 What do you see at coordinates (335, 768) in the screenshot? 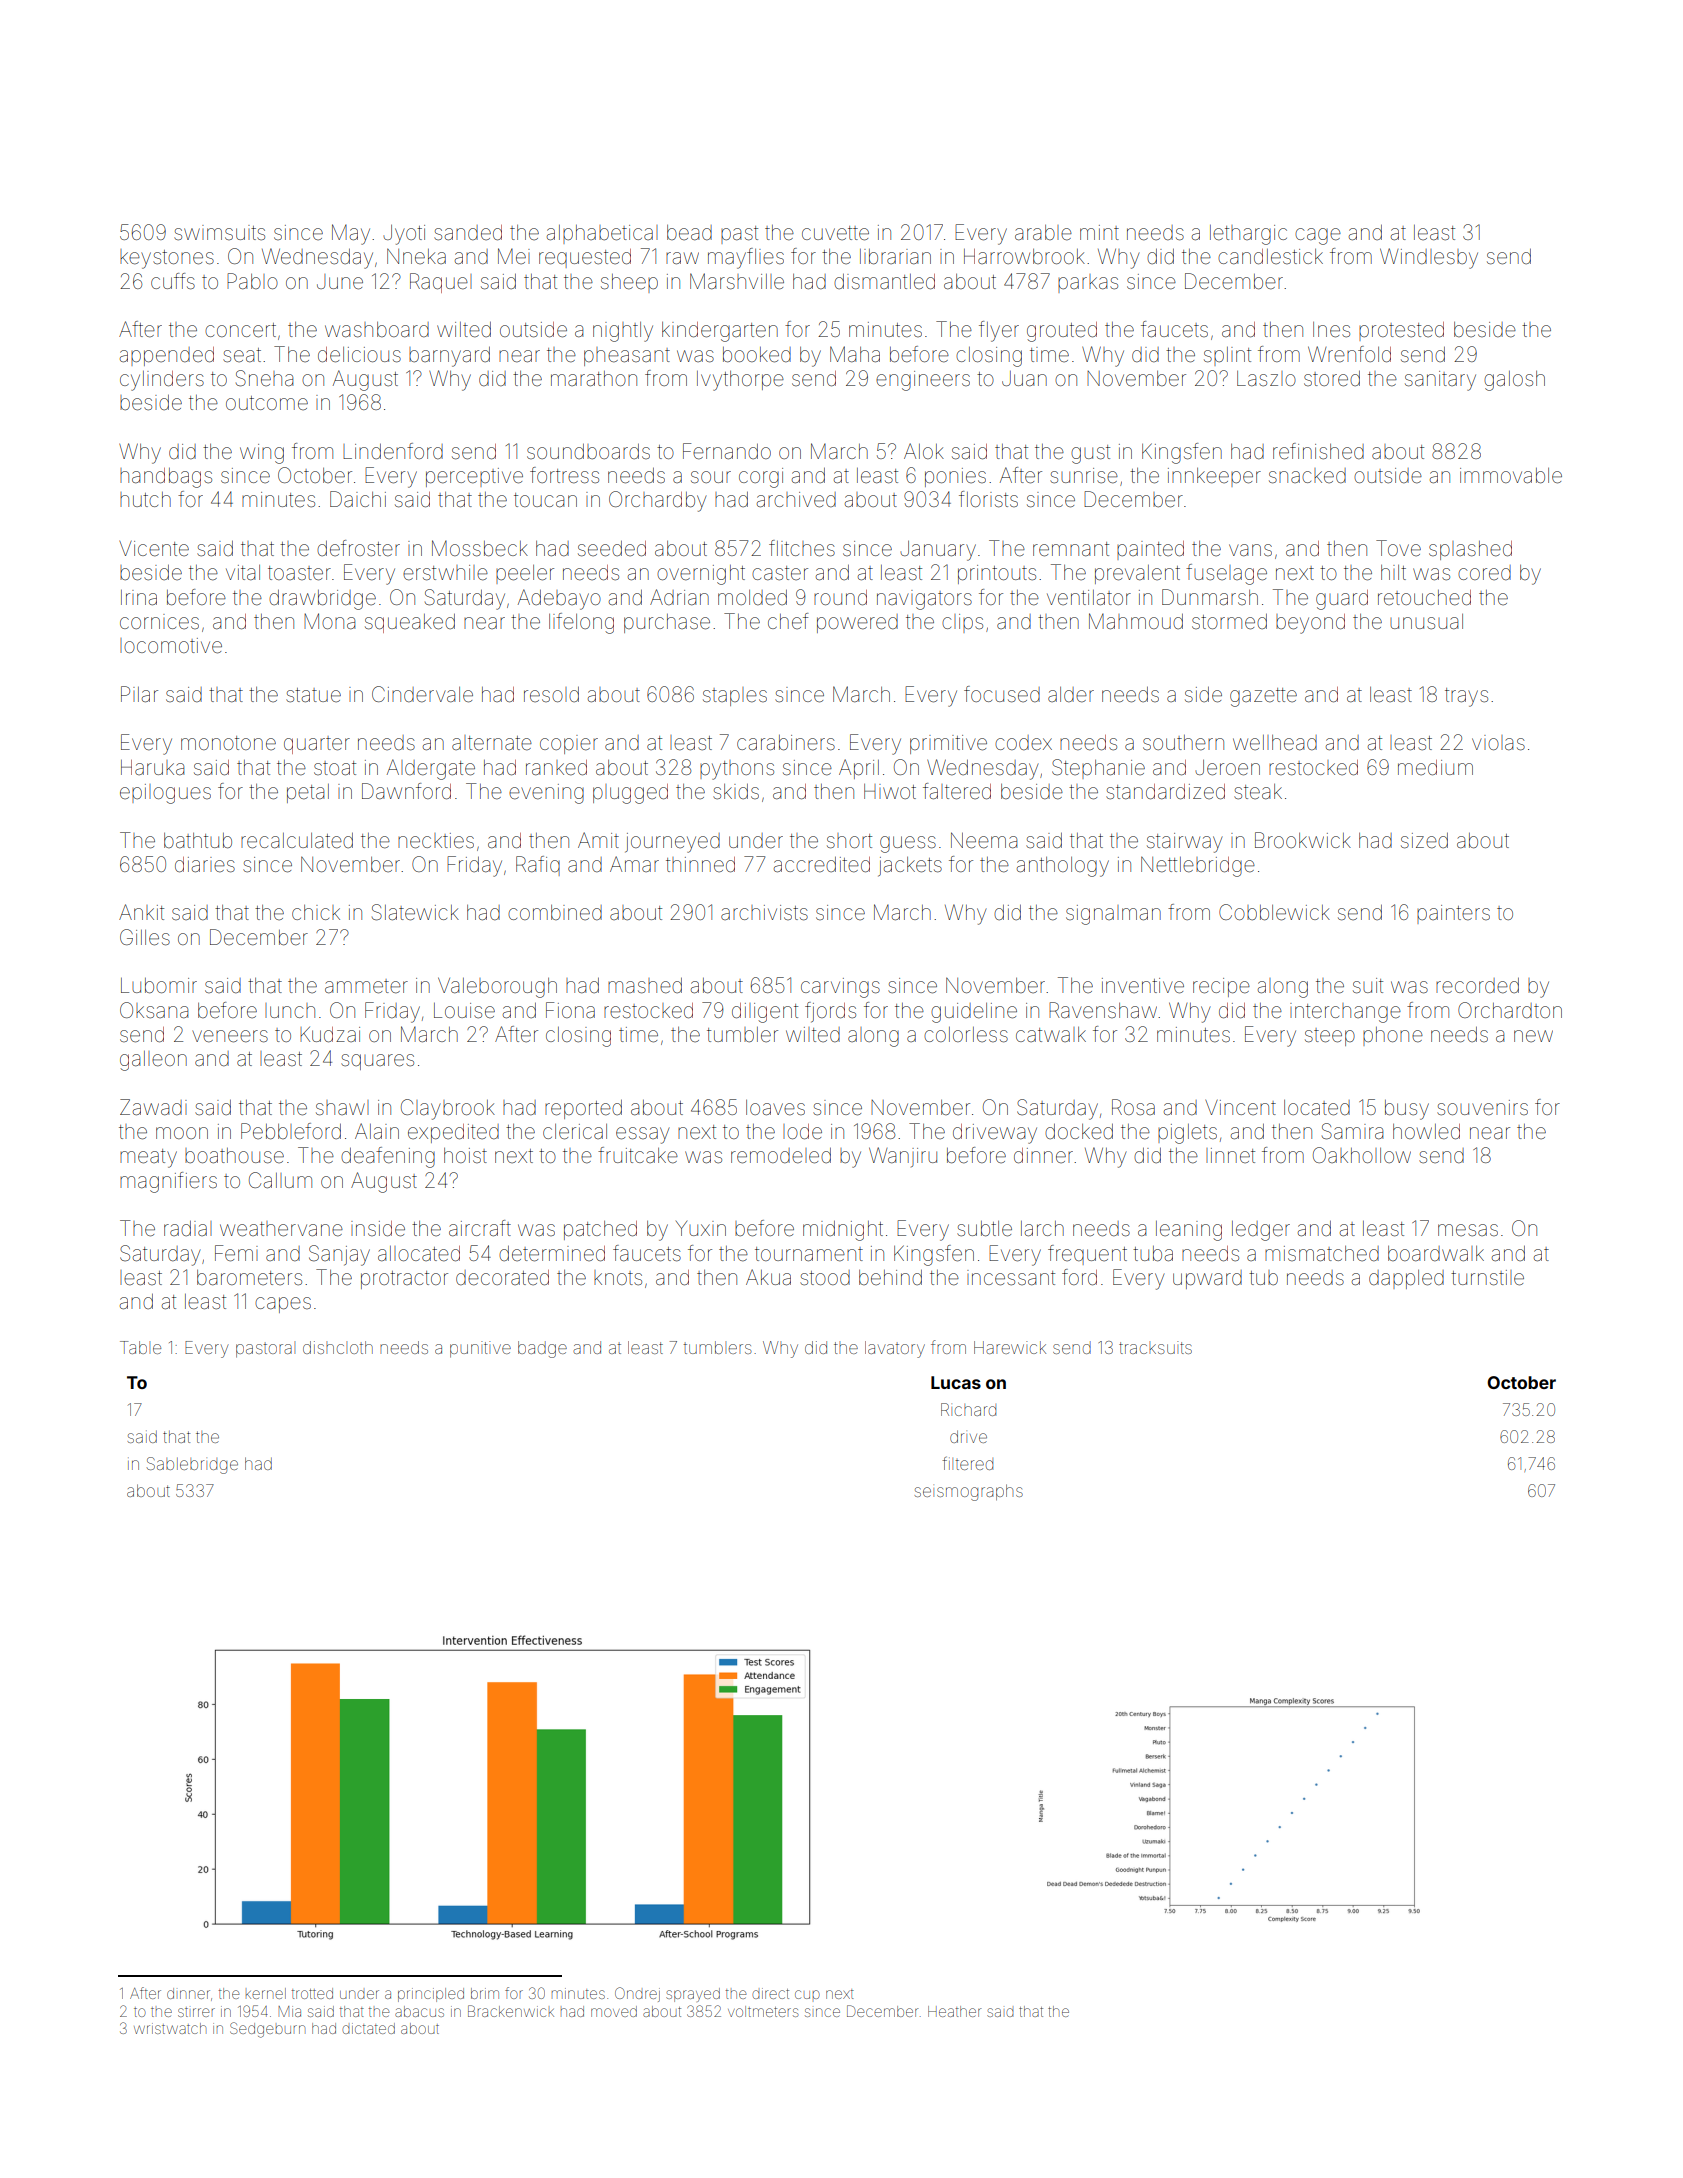
I see `stoat` at bounding box center [335, 768].
